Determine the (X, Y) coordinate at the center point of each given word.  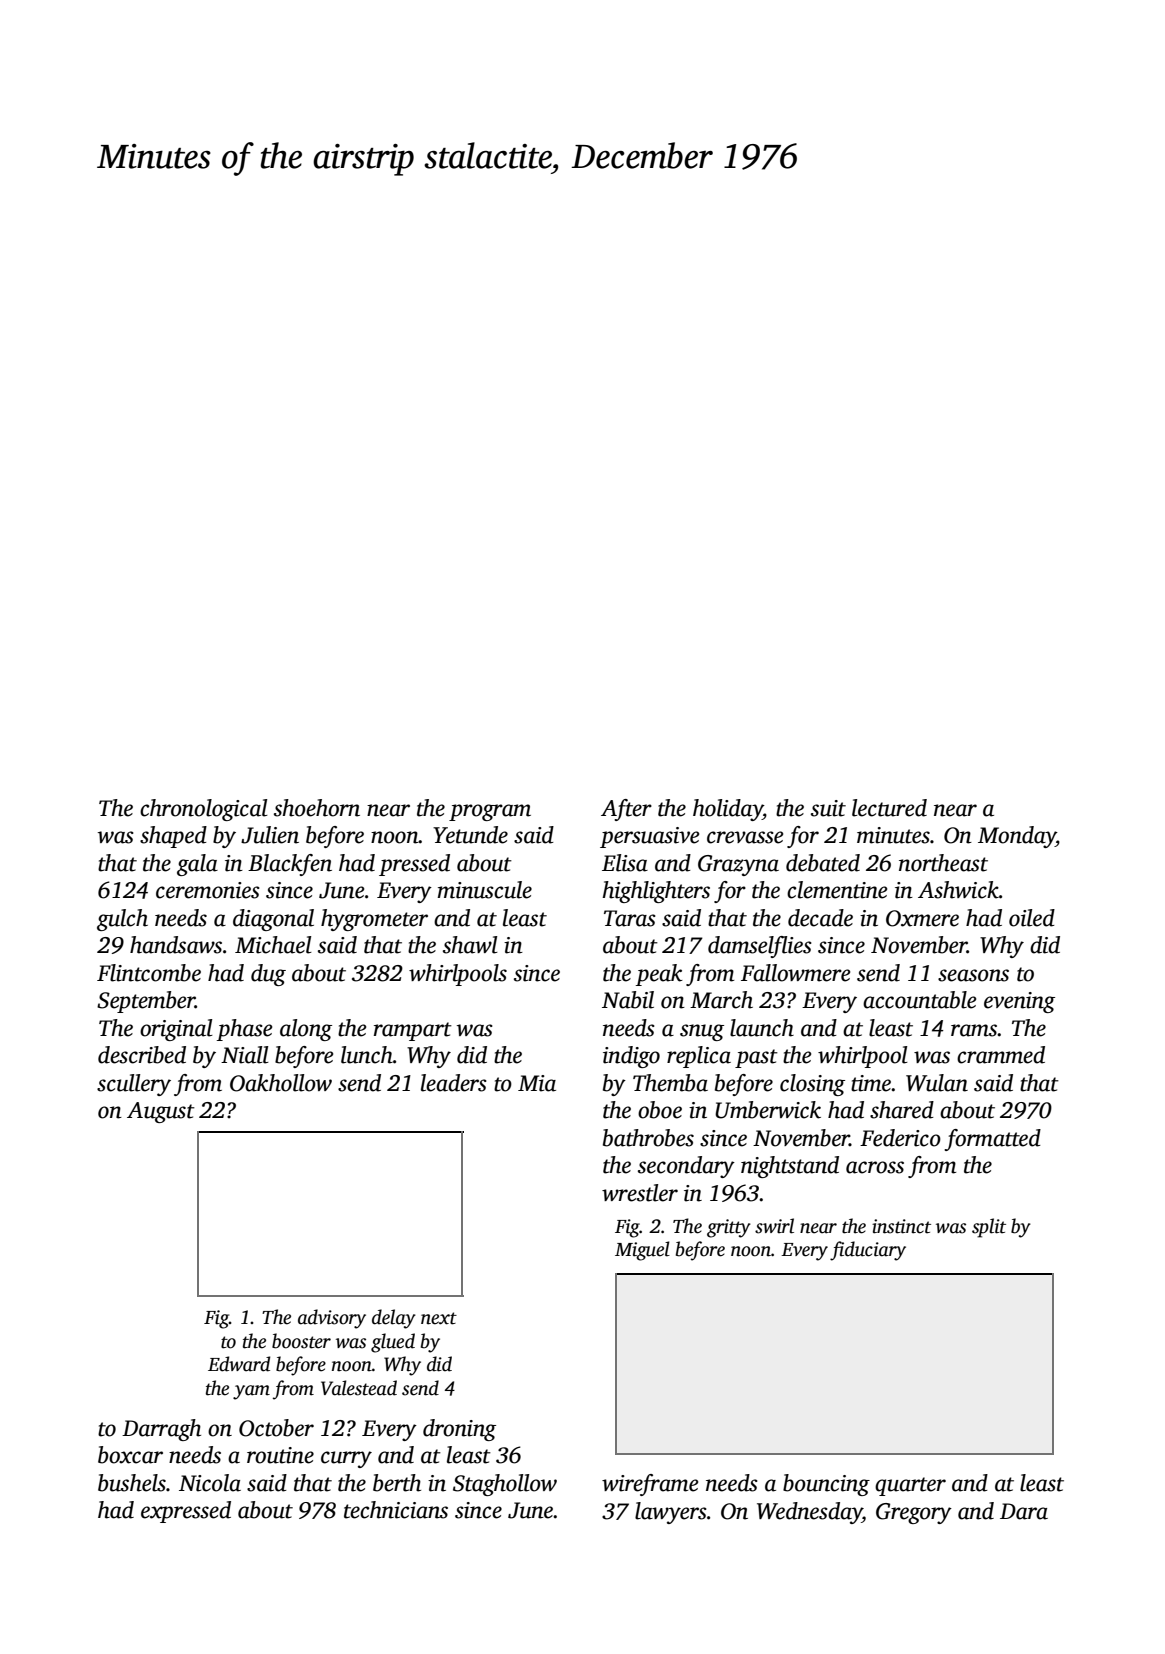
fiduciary (868, 1251)
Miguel (642, 1251)
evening (1019, 1002)
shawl (470, 945)
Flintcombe (149, 973)
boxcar (130, 1455)
